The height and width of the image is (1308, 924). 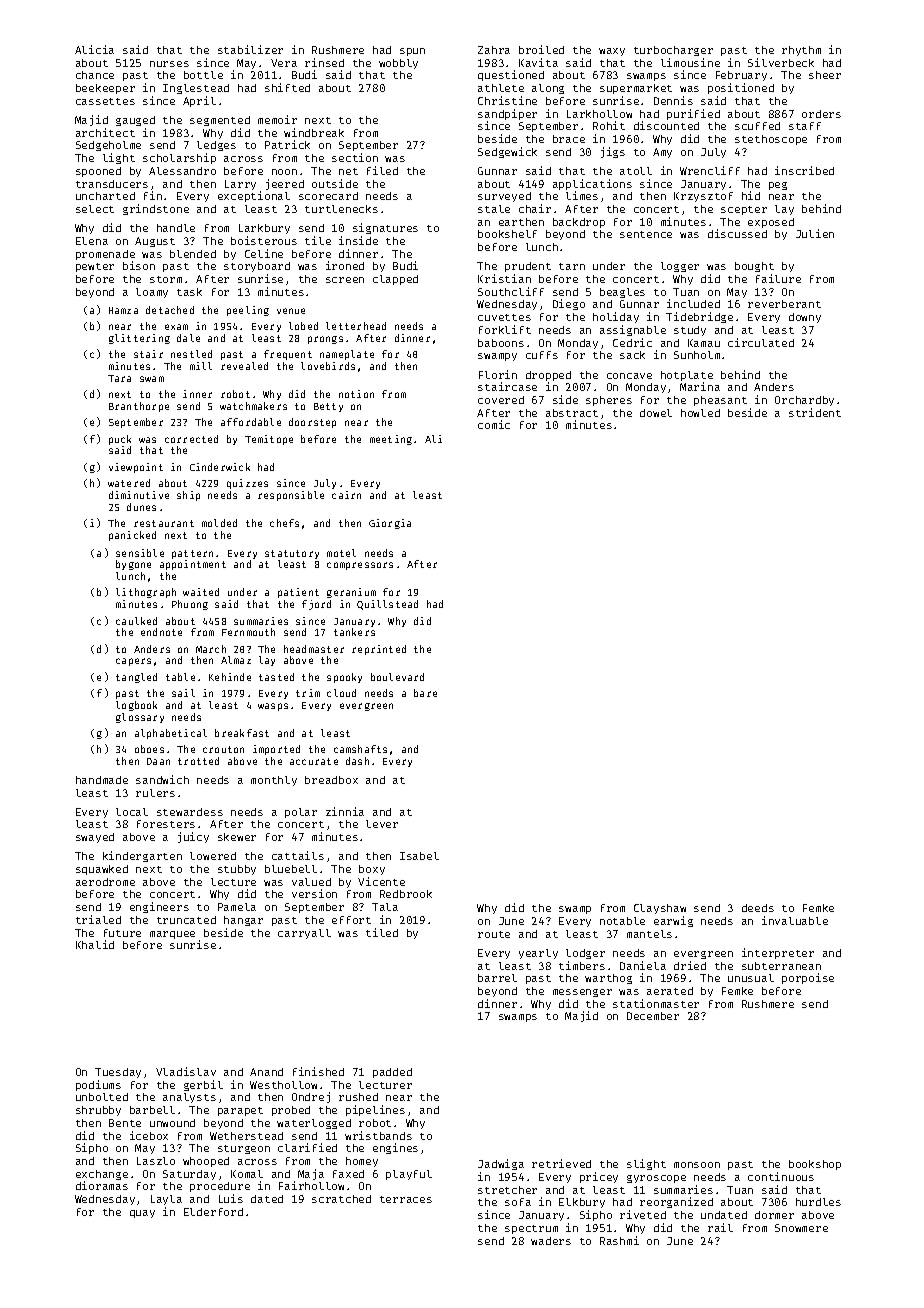 I want to click on sheer, so click(x=825, y=75).
